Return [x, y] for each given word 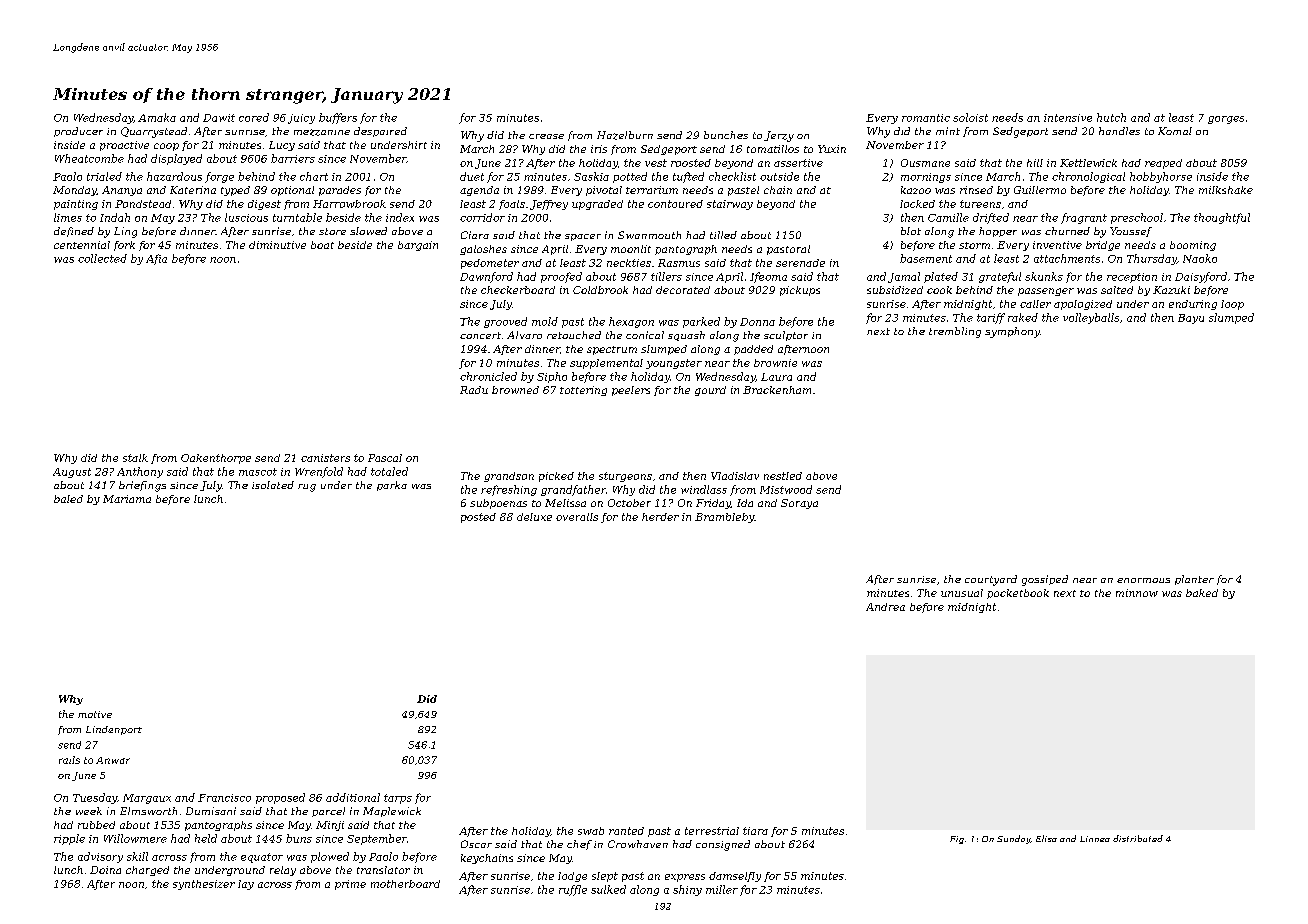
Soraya [799, 504]
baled [68, 499]
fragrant [1084, 218]
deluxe [534, 517]
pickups [800, 291]
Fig [957, 840]
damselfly [735, 877]
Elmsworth [148, 811]
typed [235, 191]
